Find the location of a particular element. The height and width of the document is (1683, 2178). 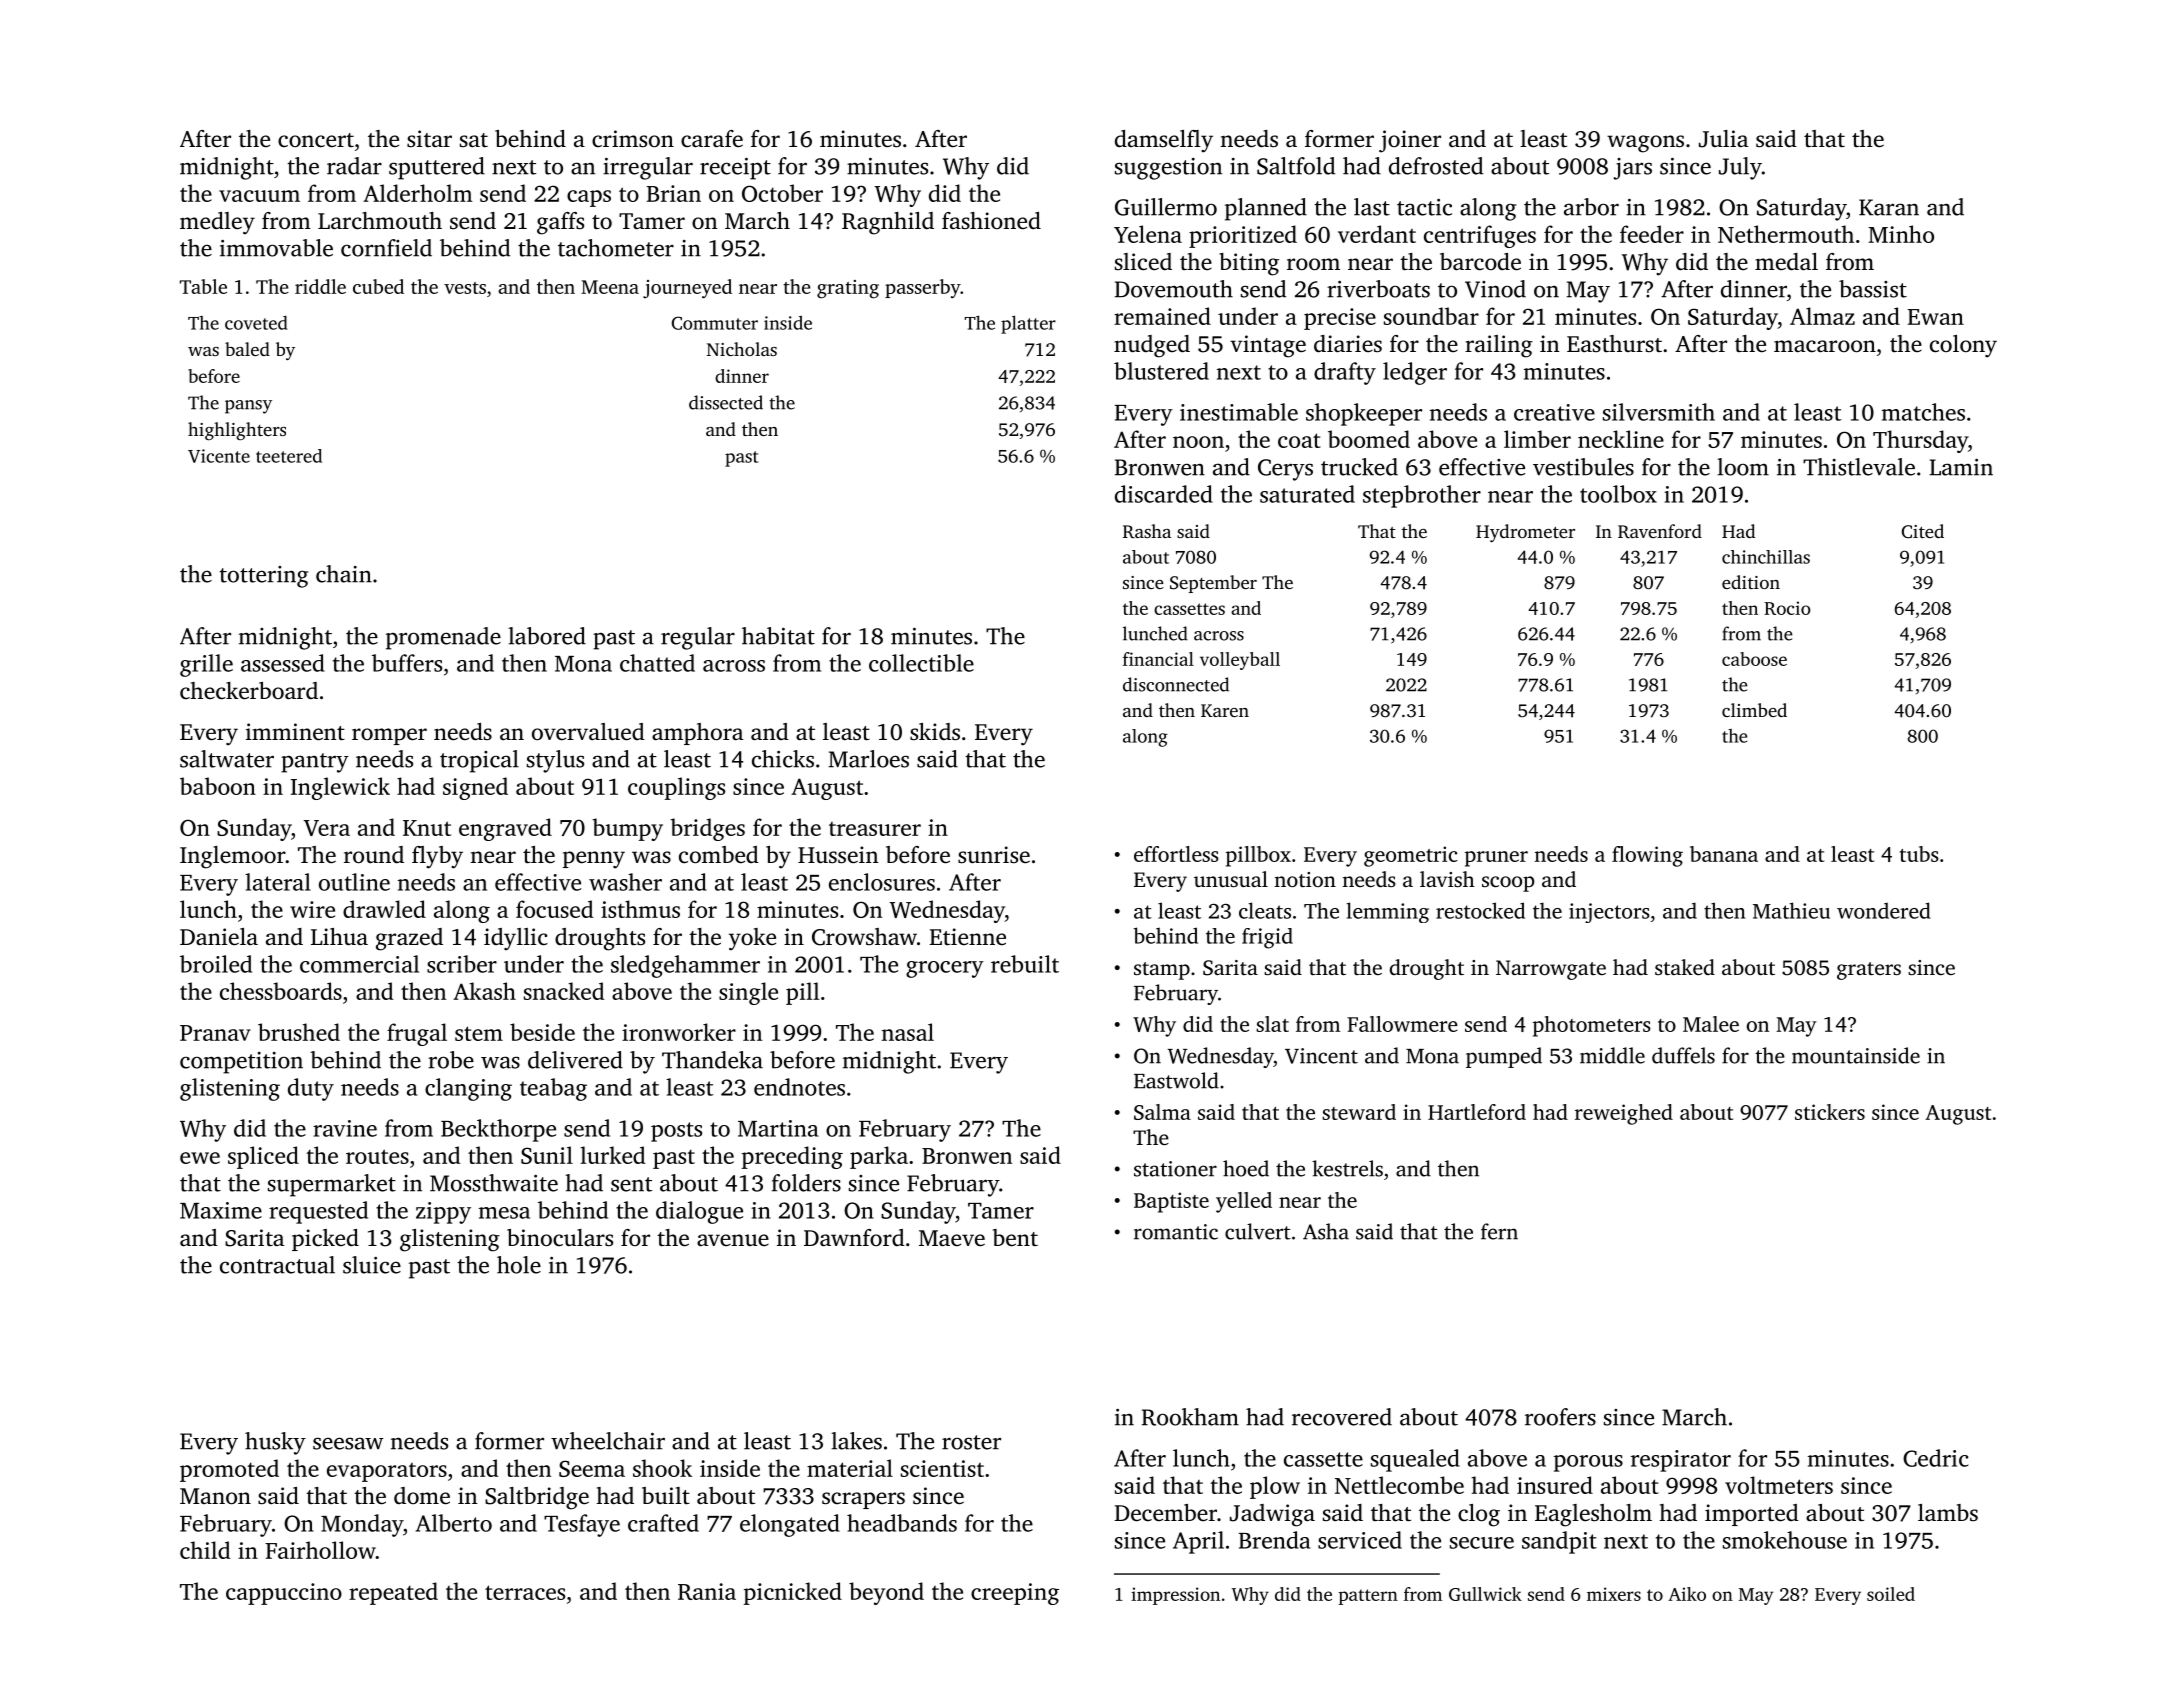

stylus is located at coordinates (555, 761).
